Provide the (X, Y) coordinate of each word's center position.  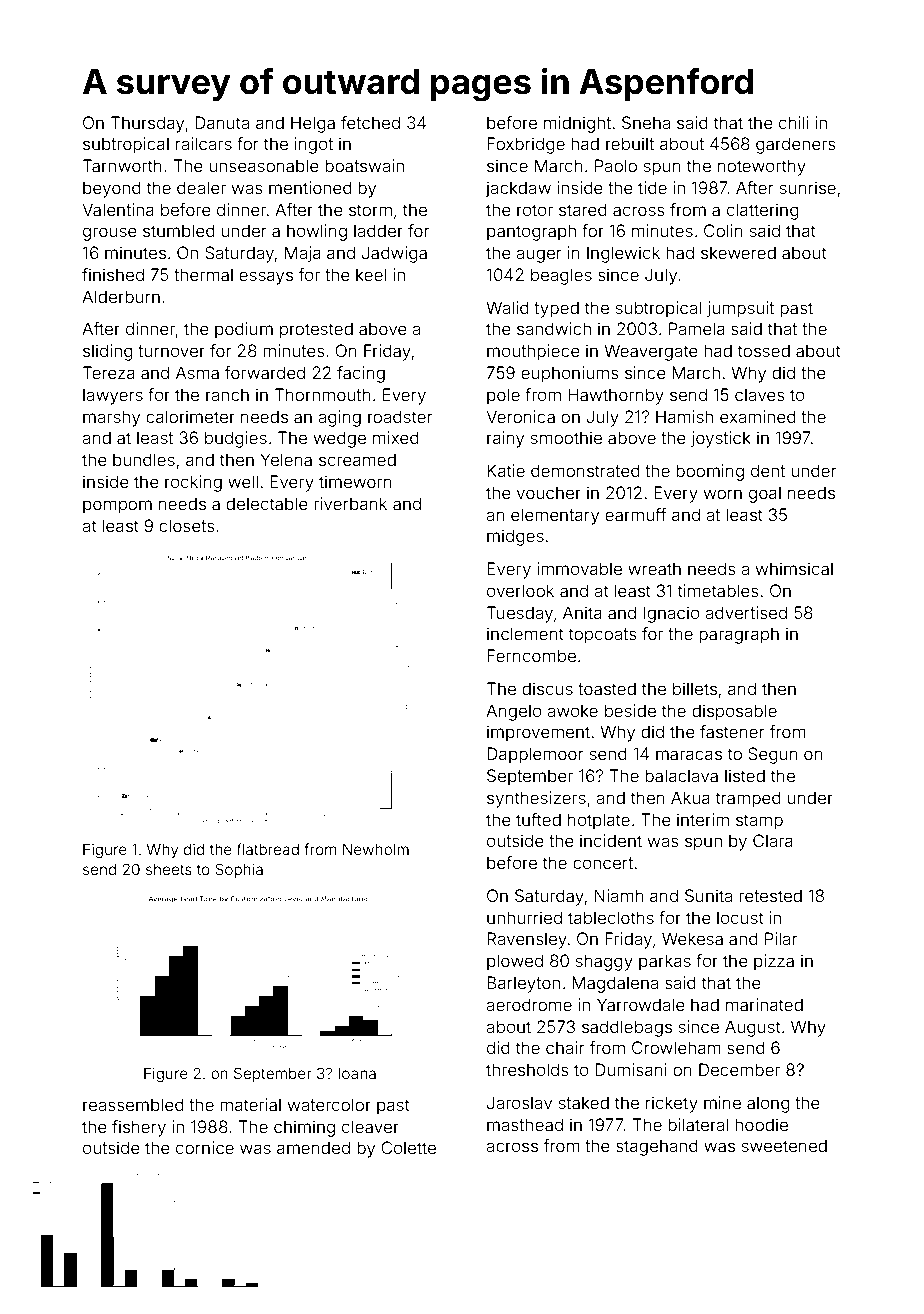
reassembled (133, 1104)
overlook (520, 590)
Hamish (684, 416)
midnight (577, 124)
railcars (204, 143)
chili (794, 122)
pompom (117, 507)
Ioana (357, 1073)
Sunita (708, 895)
